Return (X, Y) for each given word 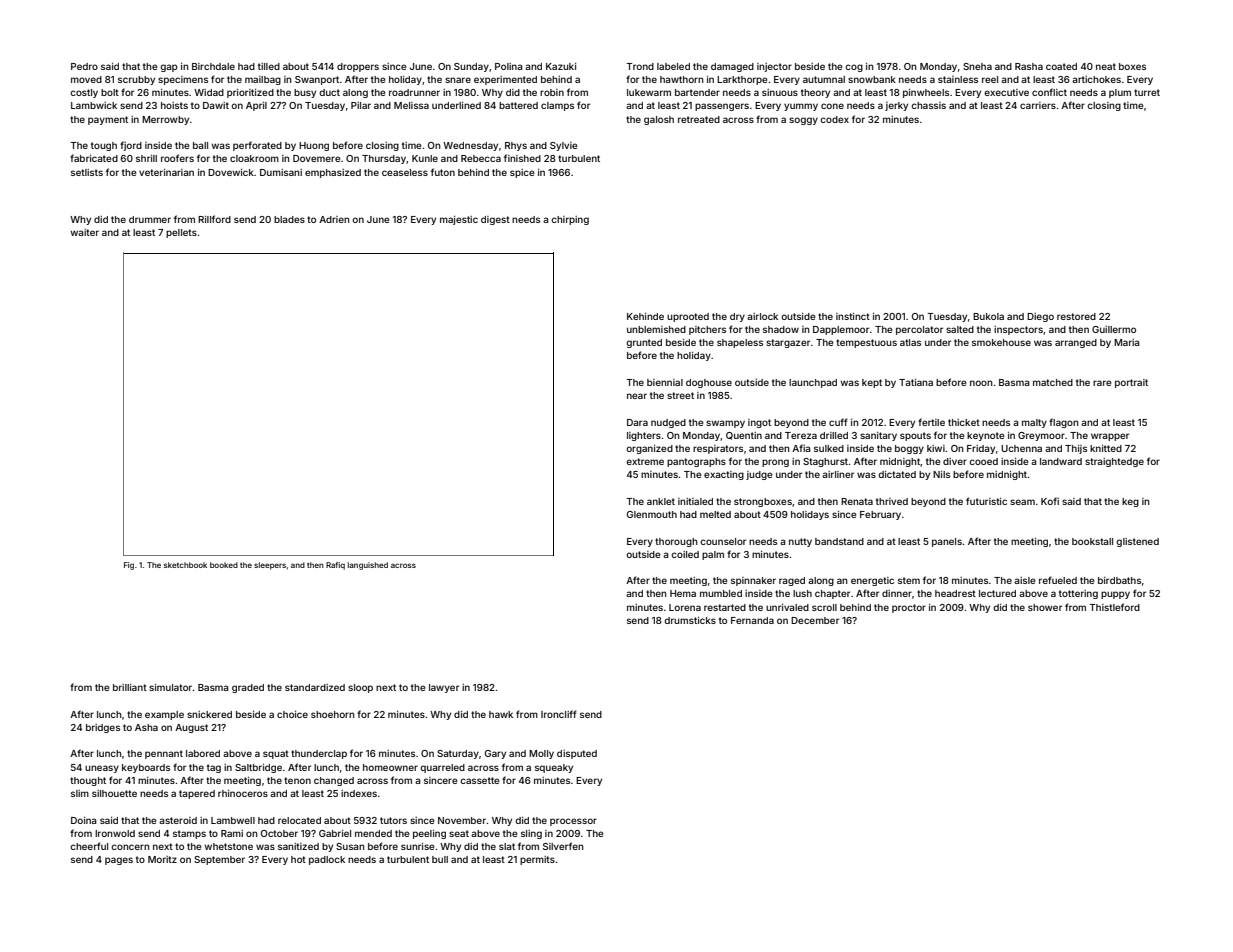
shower (1045, 607)
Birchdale (213, 66)
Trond (640, 66)
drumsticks (690, 620)
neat (1106, 66)
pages (119, 861)
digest (495, 220)
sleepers (270, 566)
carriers (1038, 105)
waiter (84, 232)
